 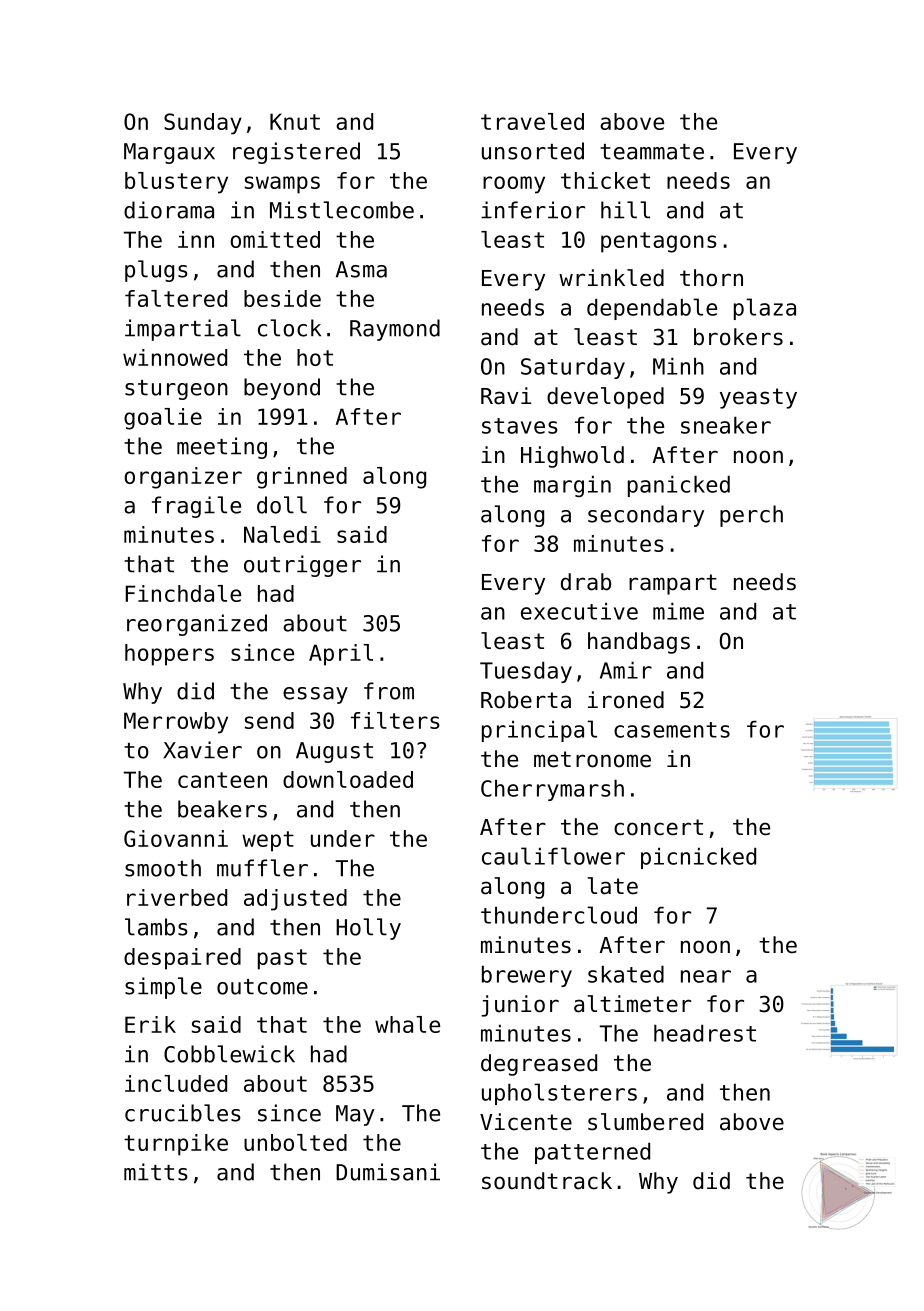 What do you see at coordinates (751, 516) in the screenshot?
I see `perch` at bounding box center [751, 516].
